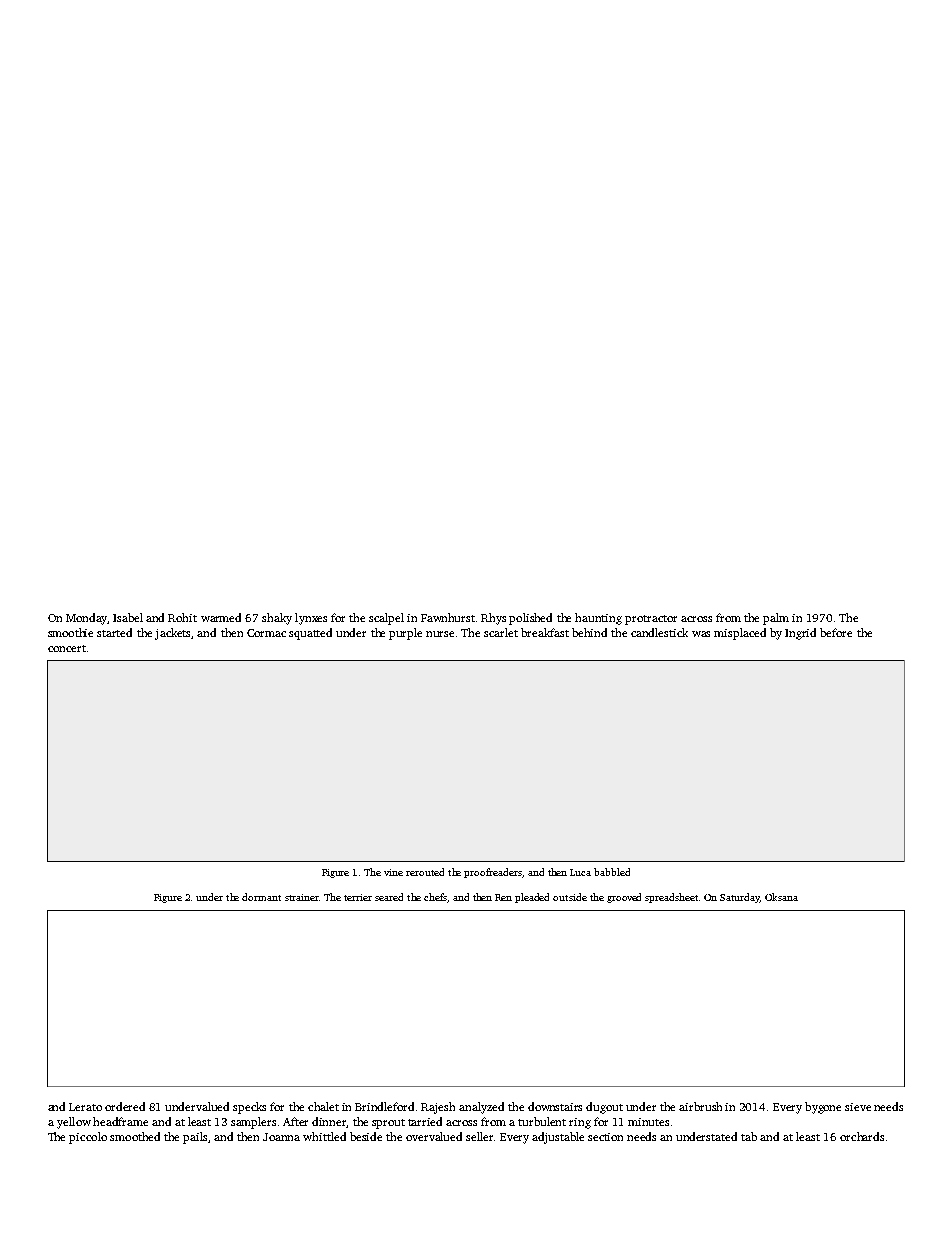 This screenshot has width=952, height=1233. Describe the element at coordinates (589, 632) in the screenshot. I see `behind` at that location.
